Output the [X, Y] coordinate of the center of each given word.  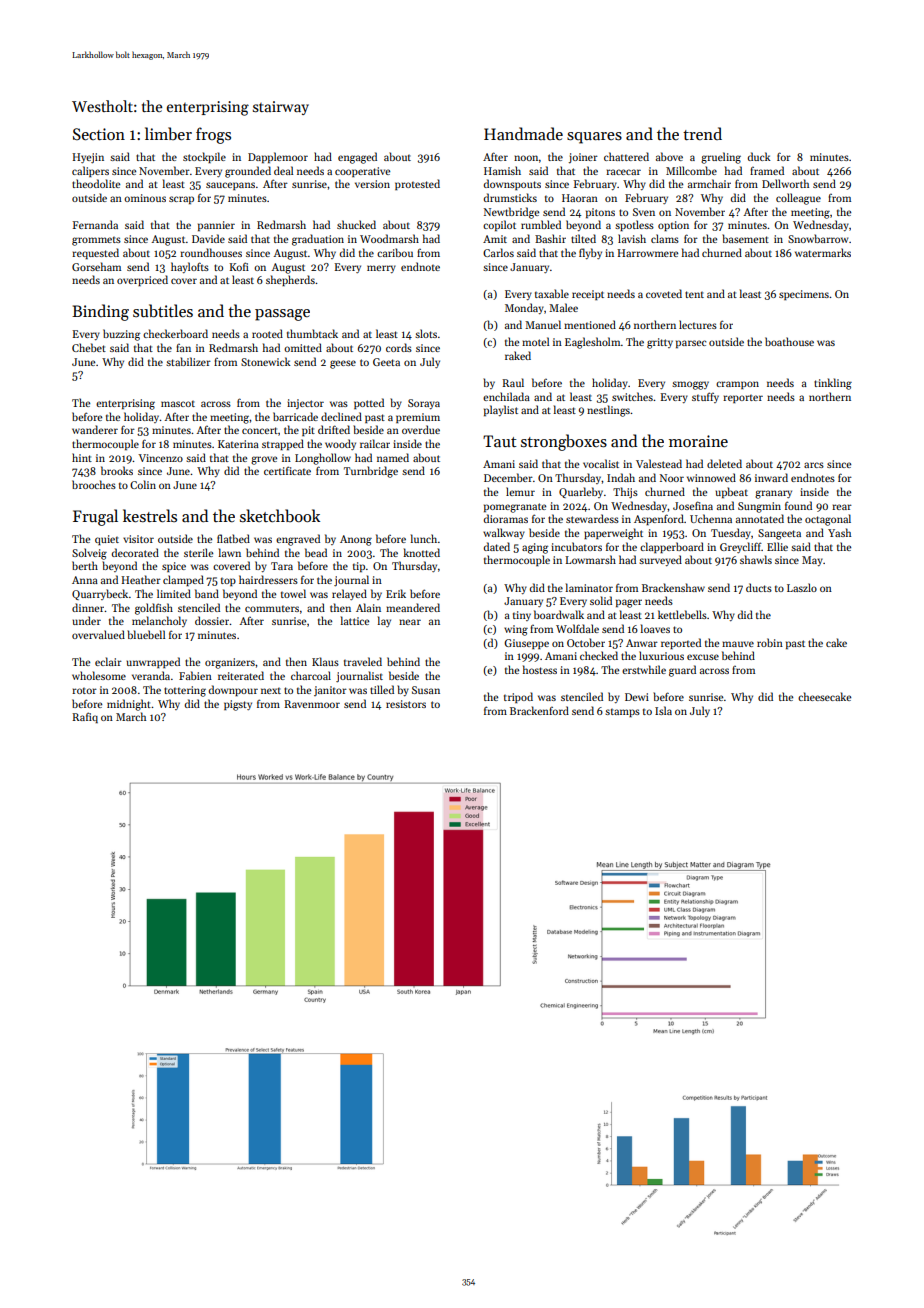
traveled [363, 661]
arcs [814, 465]
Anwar [642, 643]
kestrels [150, 515]
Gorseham [96, 266]
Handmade [523, 133]
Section [99, 134]
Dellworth [785, 183]
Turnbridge [371, 472]
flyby [590, 253]
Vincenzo [160, 458]
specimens [804, 295]
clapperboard [672, 547]
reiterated [241, 675]
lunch [424, 538]
